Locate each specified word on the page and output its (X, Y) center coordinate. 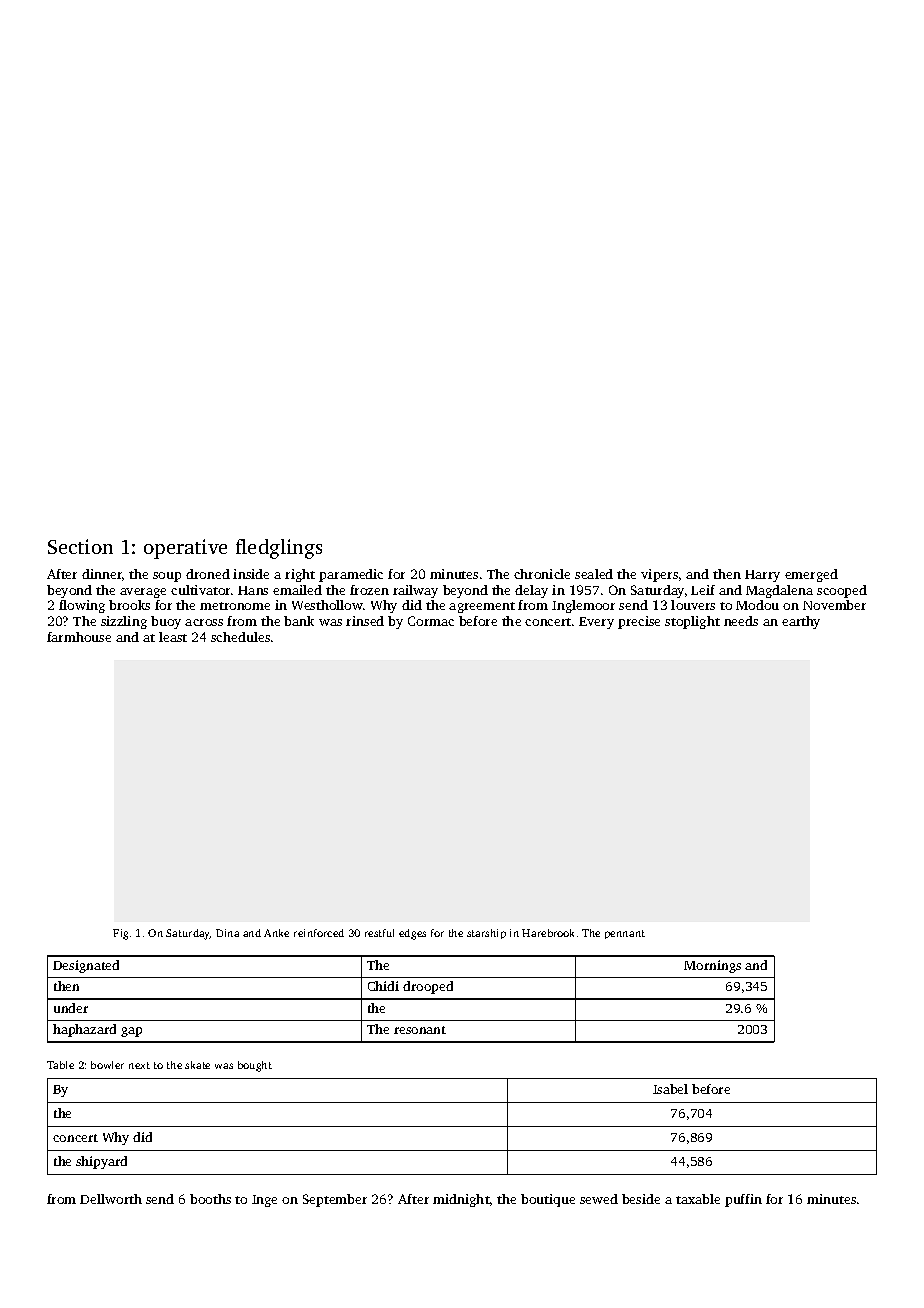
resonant (420, 1030)
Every (596, 623)
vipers (659, 575)
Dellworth (111, 1199)
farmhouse (79, 637)
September (335, 1200)
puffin (743, 1200)
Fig (120, 934)
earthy (801, 622)
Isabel (670, 1089)
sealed (594, 574)
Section (80, 546)
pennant (625, 934)
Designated (86, 966)
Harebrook (548, 933)
